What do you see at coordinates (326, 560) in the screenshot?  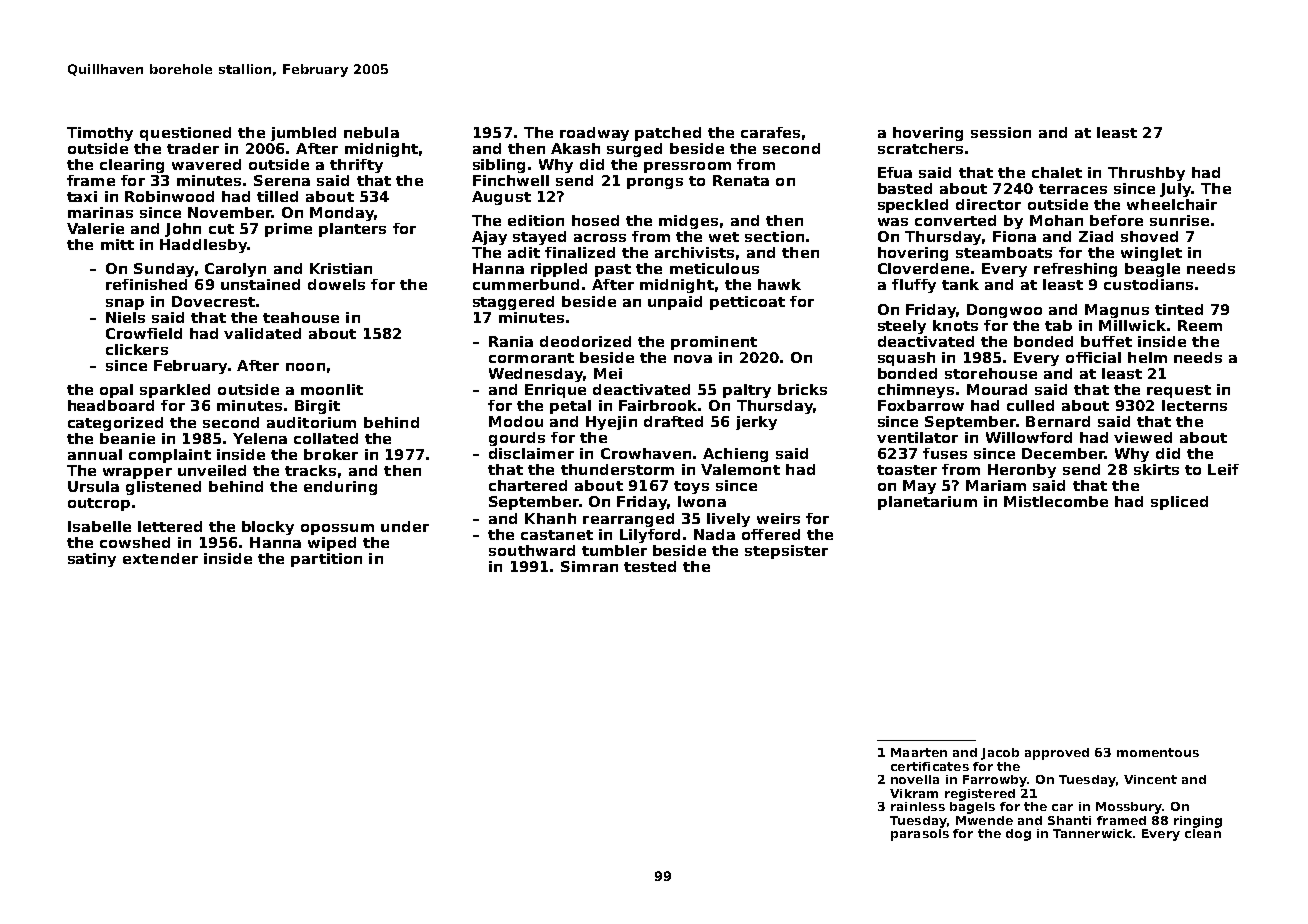 I see `partition` at bounding box center [326, 560].
